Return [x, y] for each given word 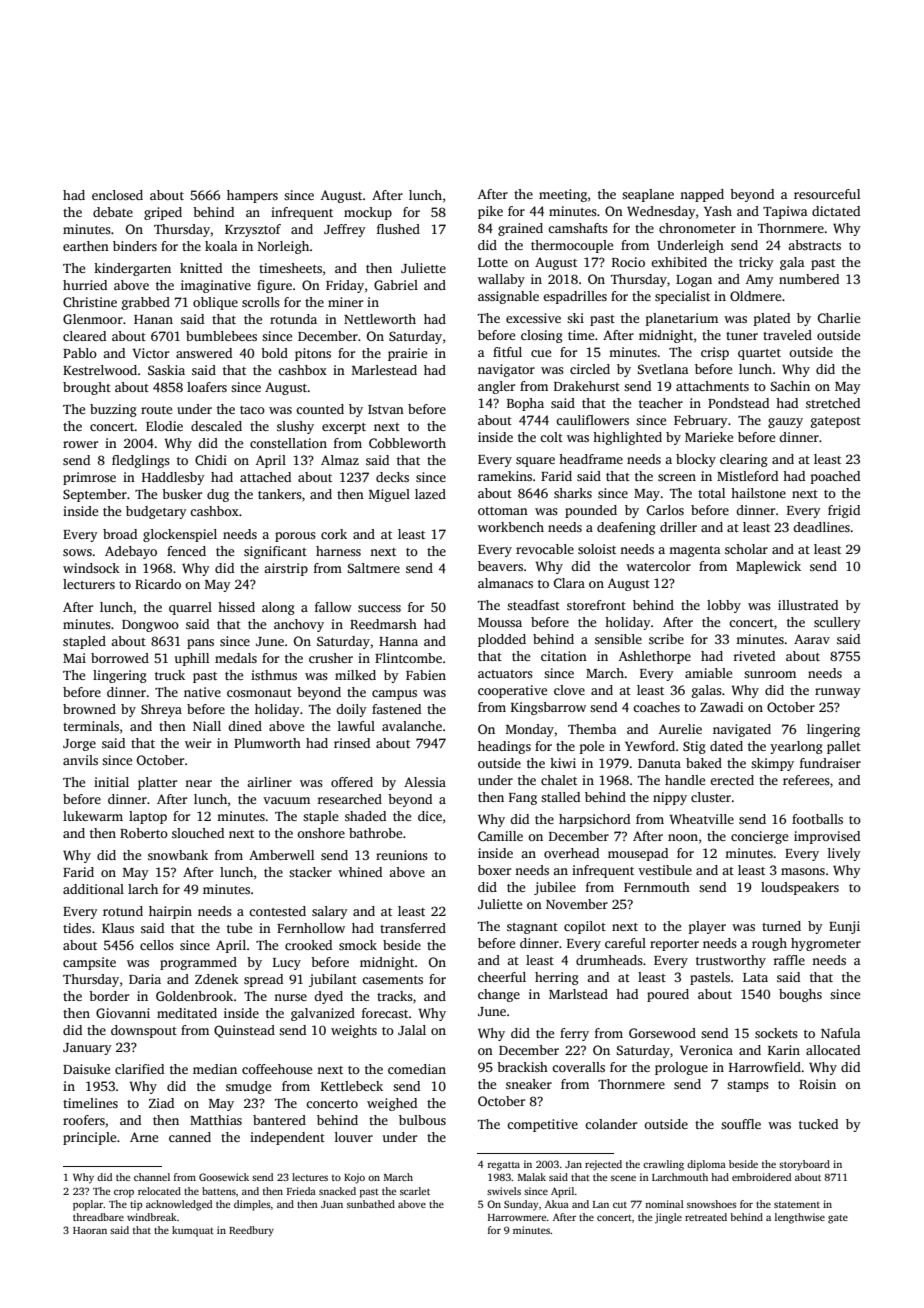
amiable [708, 673]
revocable [545, 549]
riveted [754, 656]
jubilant [333, 980]
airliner [269, 782]
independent [287, 1138]
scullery [837, 623]
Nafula [841, 1033]
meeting [563, 195]
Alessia [425, 782]
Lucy [287, 964]
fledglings [141, 461]
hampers [252, 196]
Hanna [398, 641]
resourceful [827, 194]
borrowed [120, 658]
